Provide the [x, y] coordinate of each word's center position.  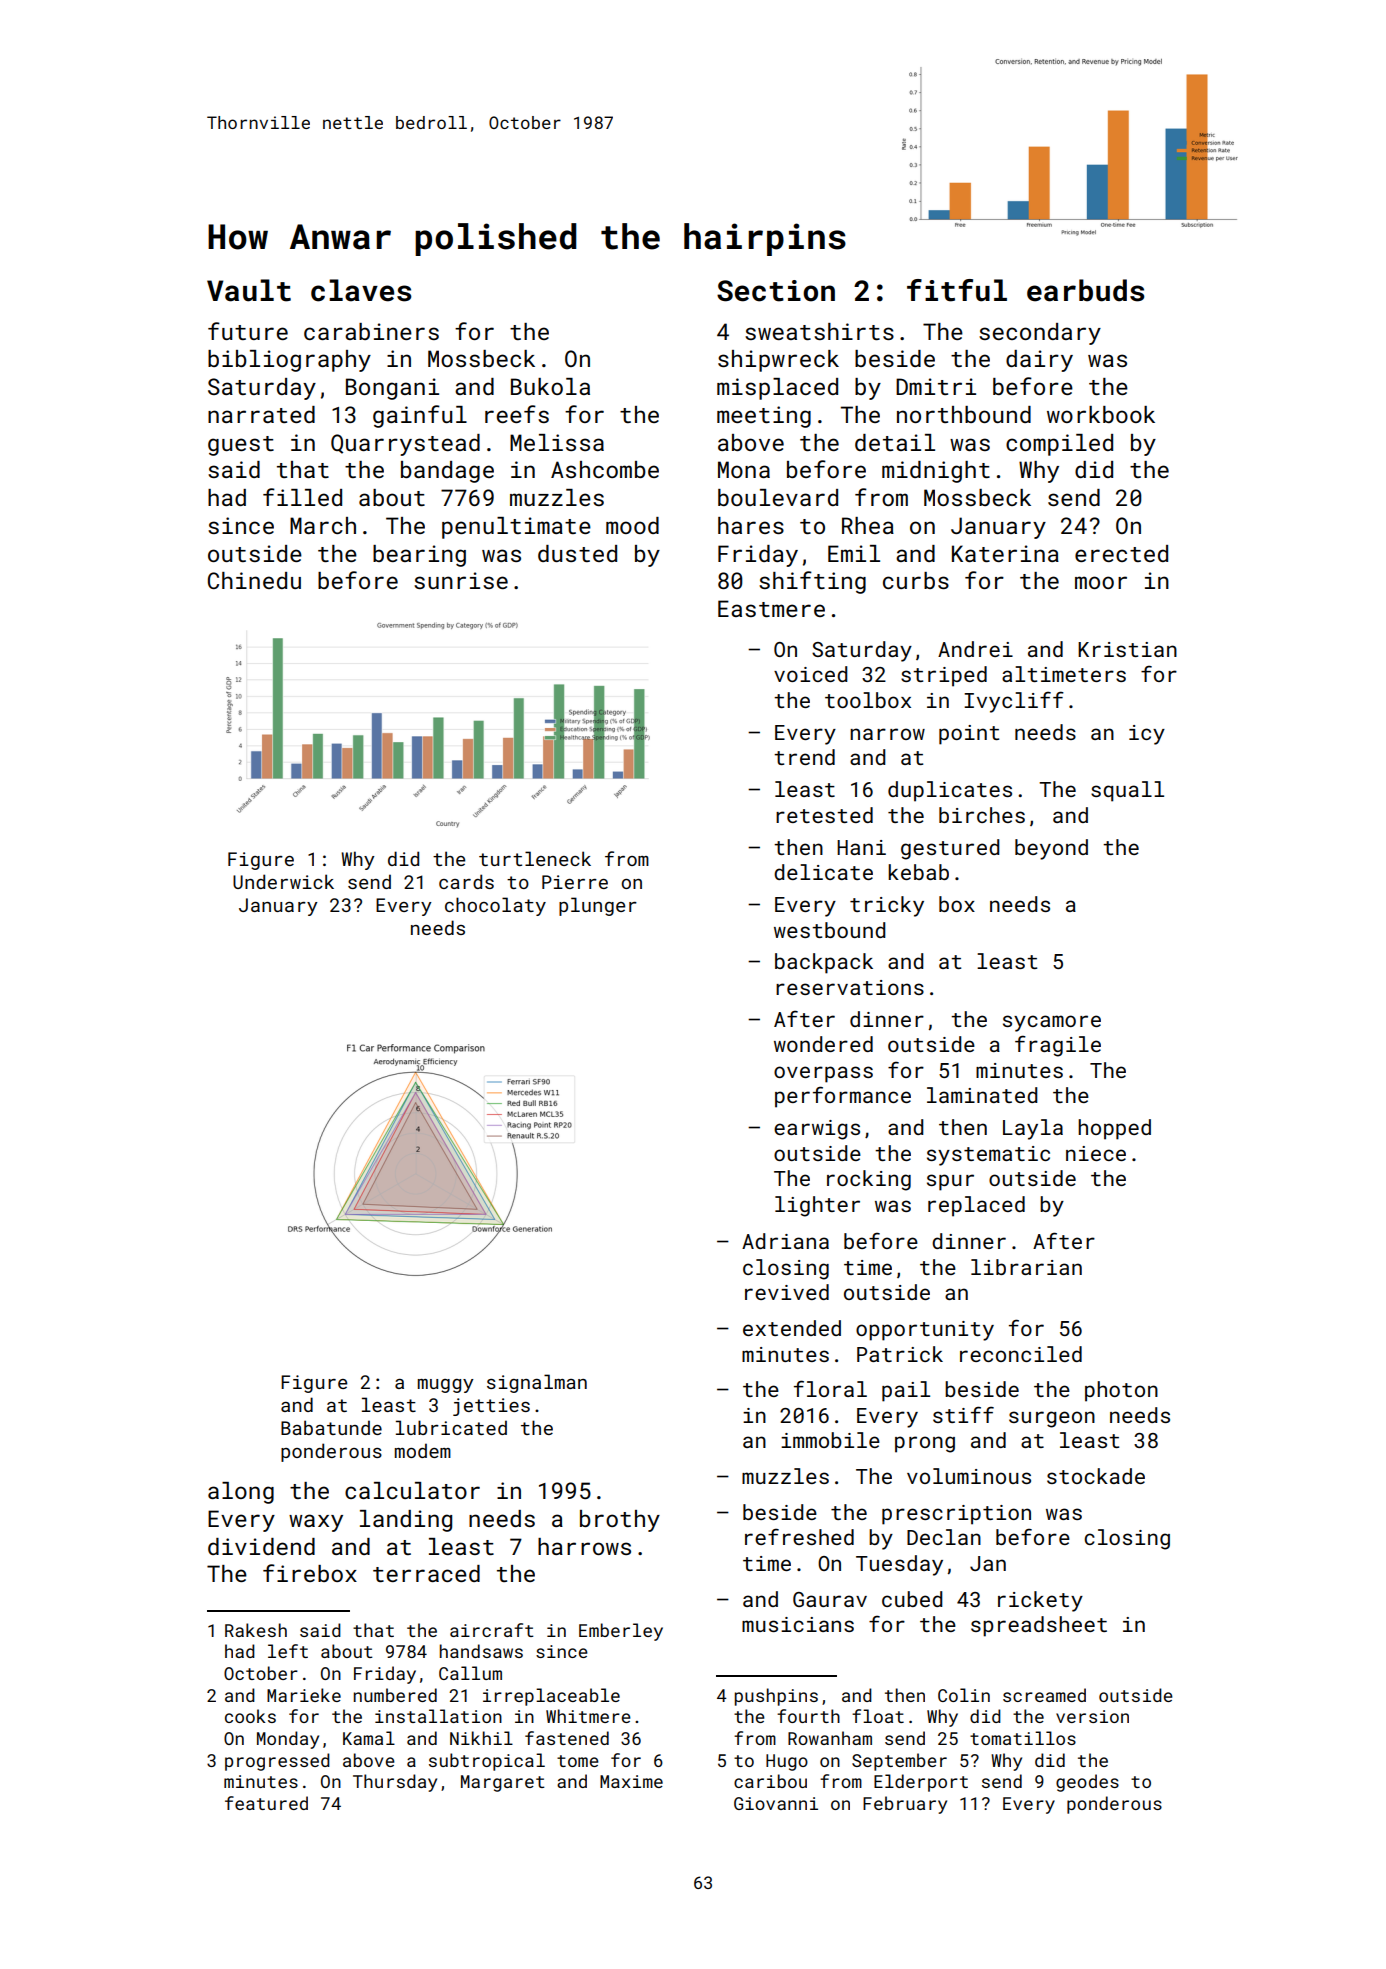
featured [266, 1803]
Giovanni [776, 1803]
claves [361, 290]
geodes [1087, 1783]
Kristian [1127, 649]
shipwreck [778, 361]
